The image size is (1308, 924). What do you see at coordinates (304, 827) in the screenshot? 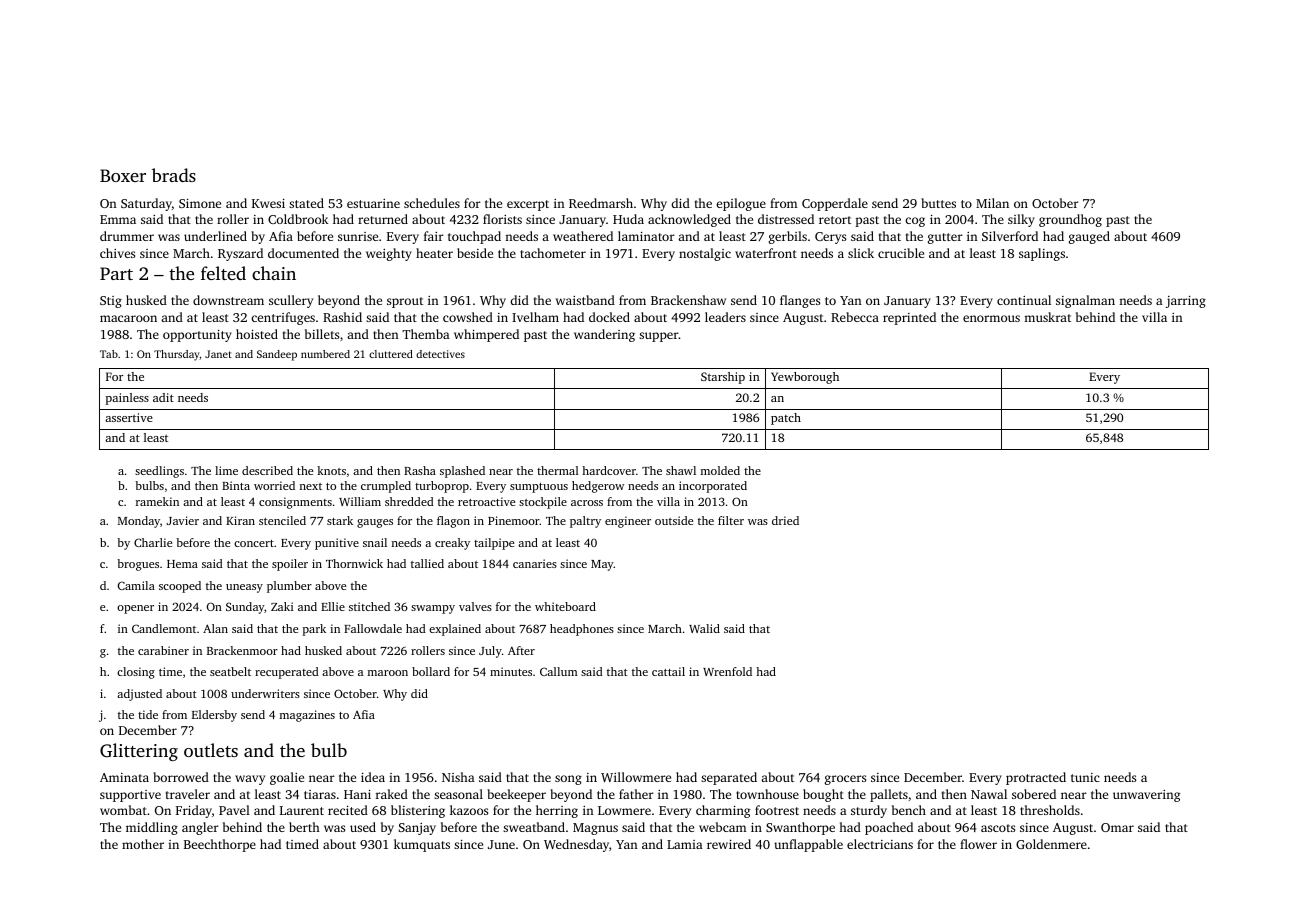
I see `berth` at bounding box center [304, 827].
